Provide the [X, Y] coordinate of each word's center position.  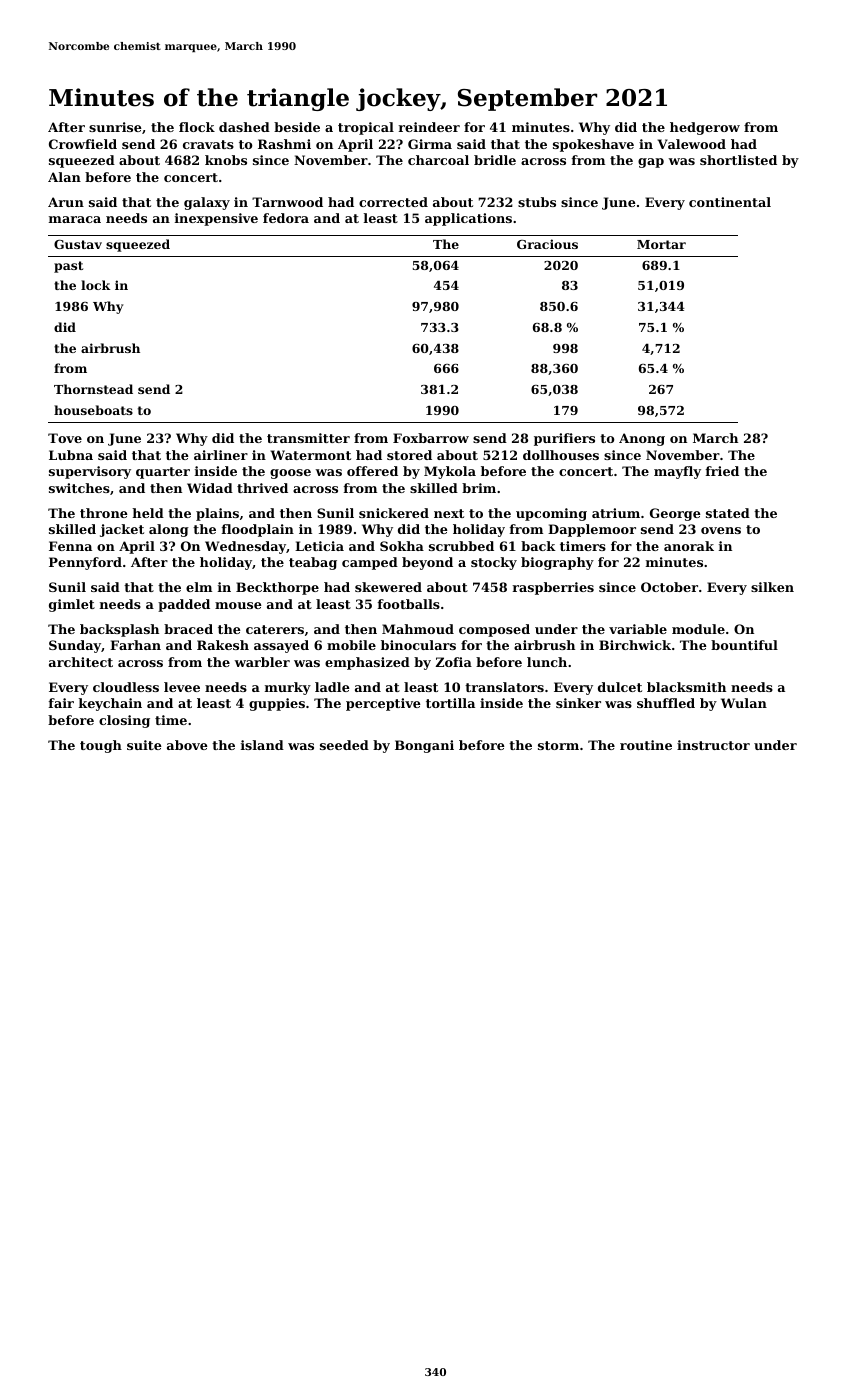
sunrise [115, 127]
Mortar [661, 244]
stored [409, 455]
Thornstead [93, 389]
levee [182, 687]
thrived [262, 488]
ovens [721, 530]
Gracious [547, 244]
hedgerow [705, 128]
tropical [366, 128]
